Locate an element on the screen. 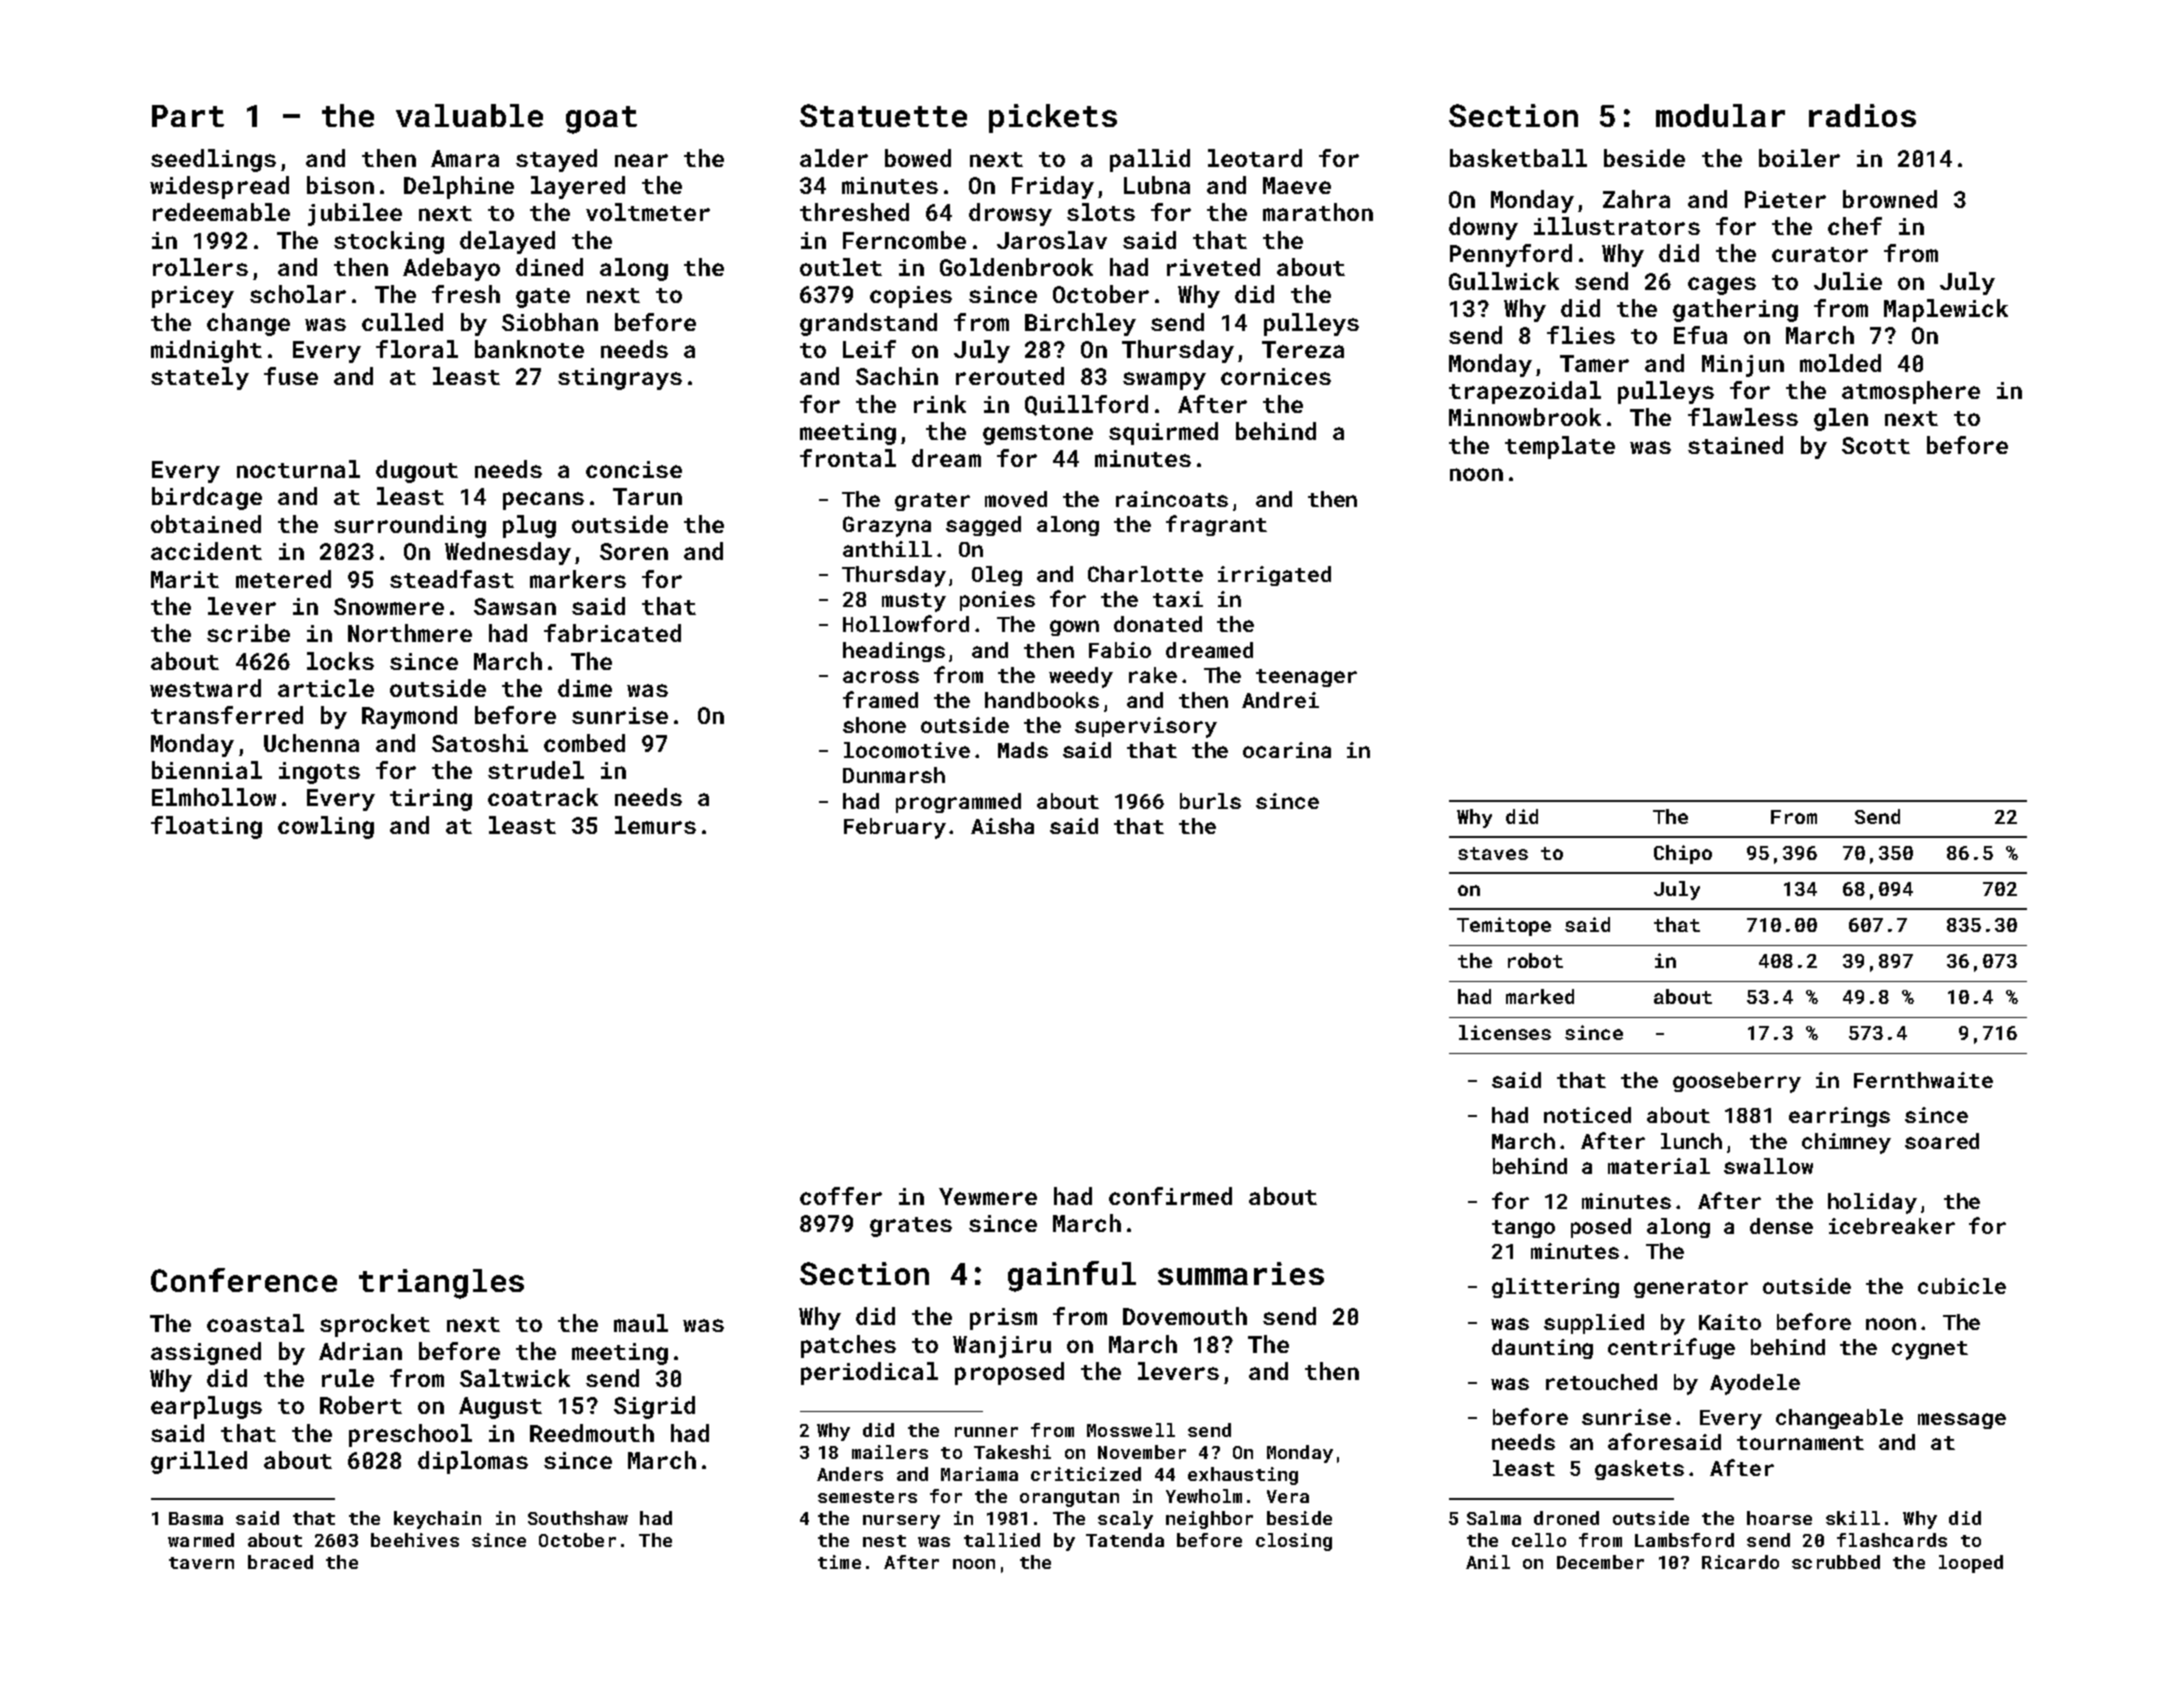  tango is located at coordinates (1523, 1229).
